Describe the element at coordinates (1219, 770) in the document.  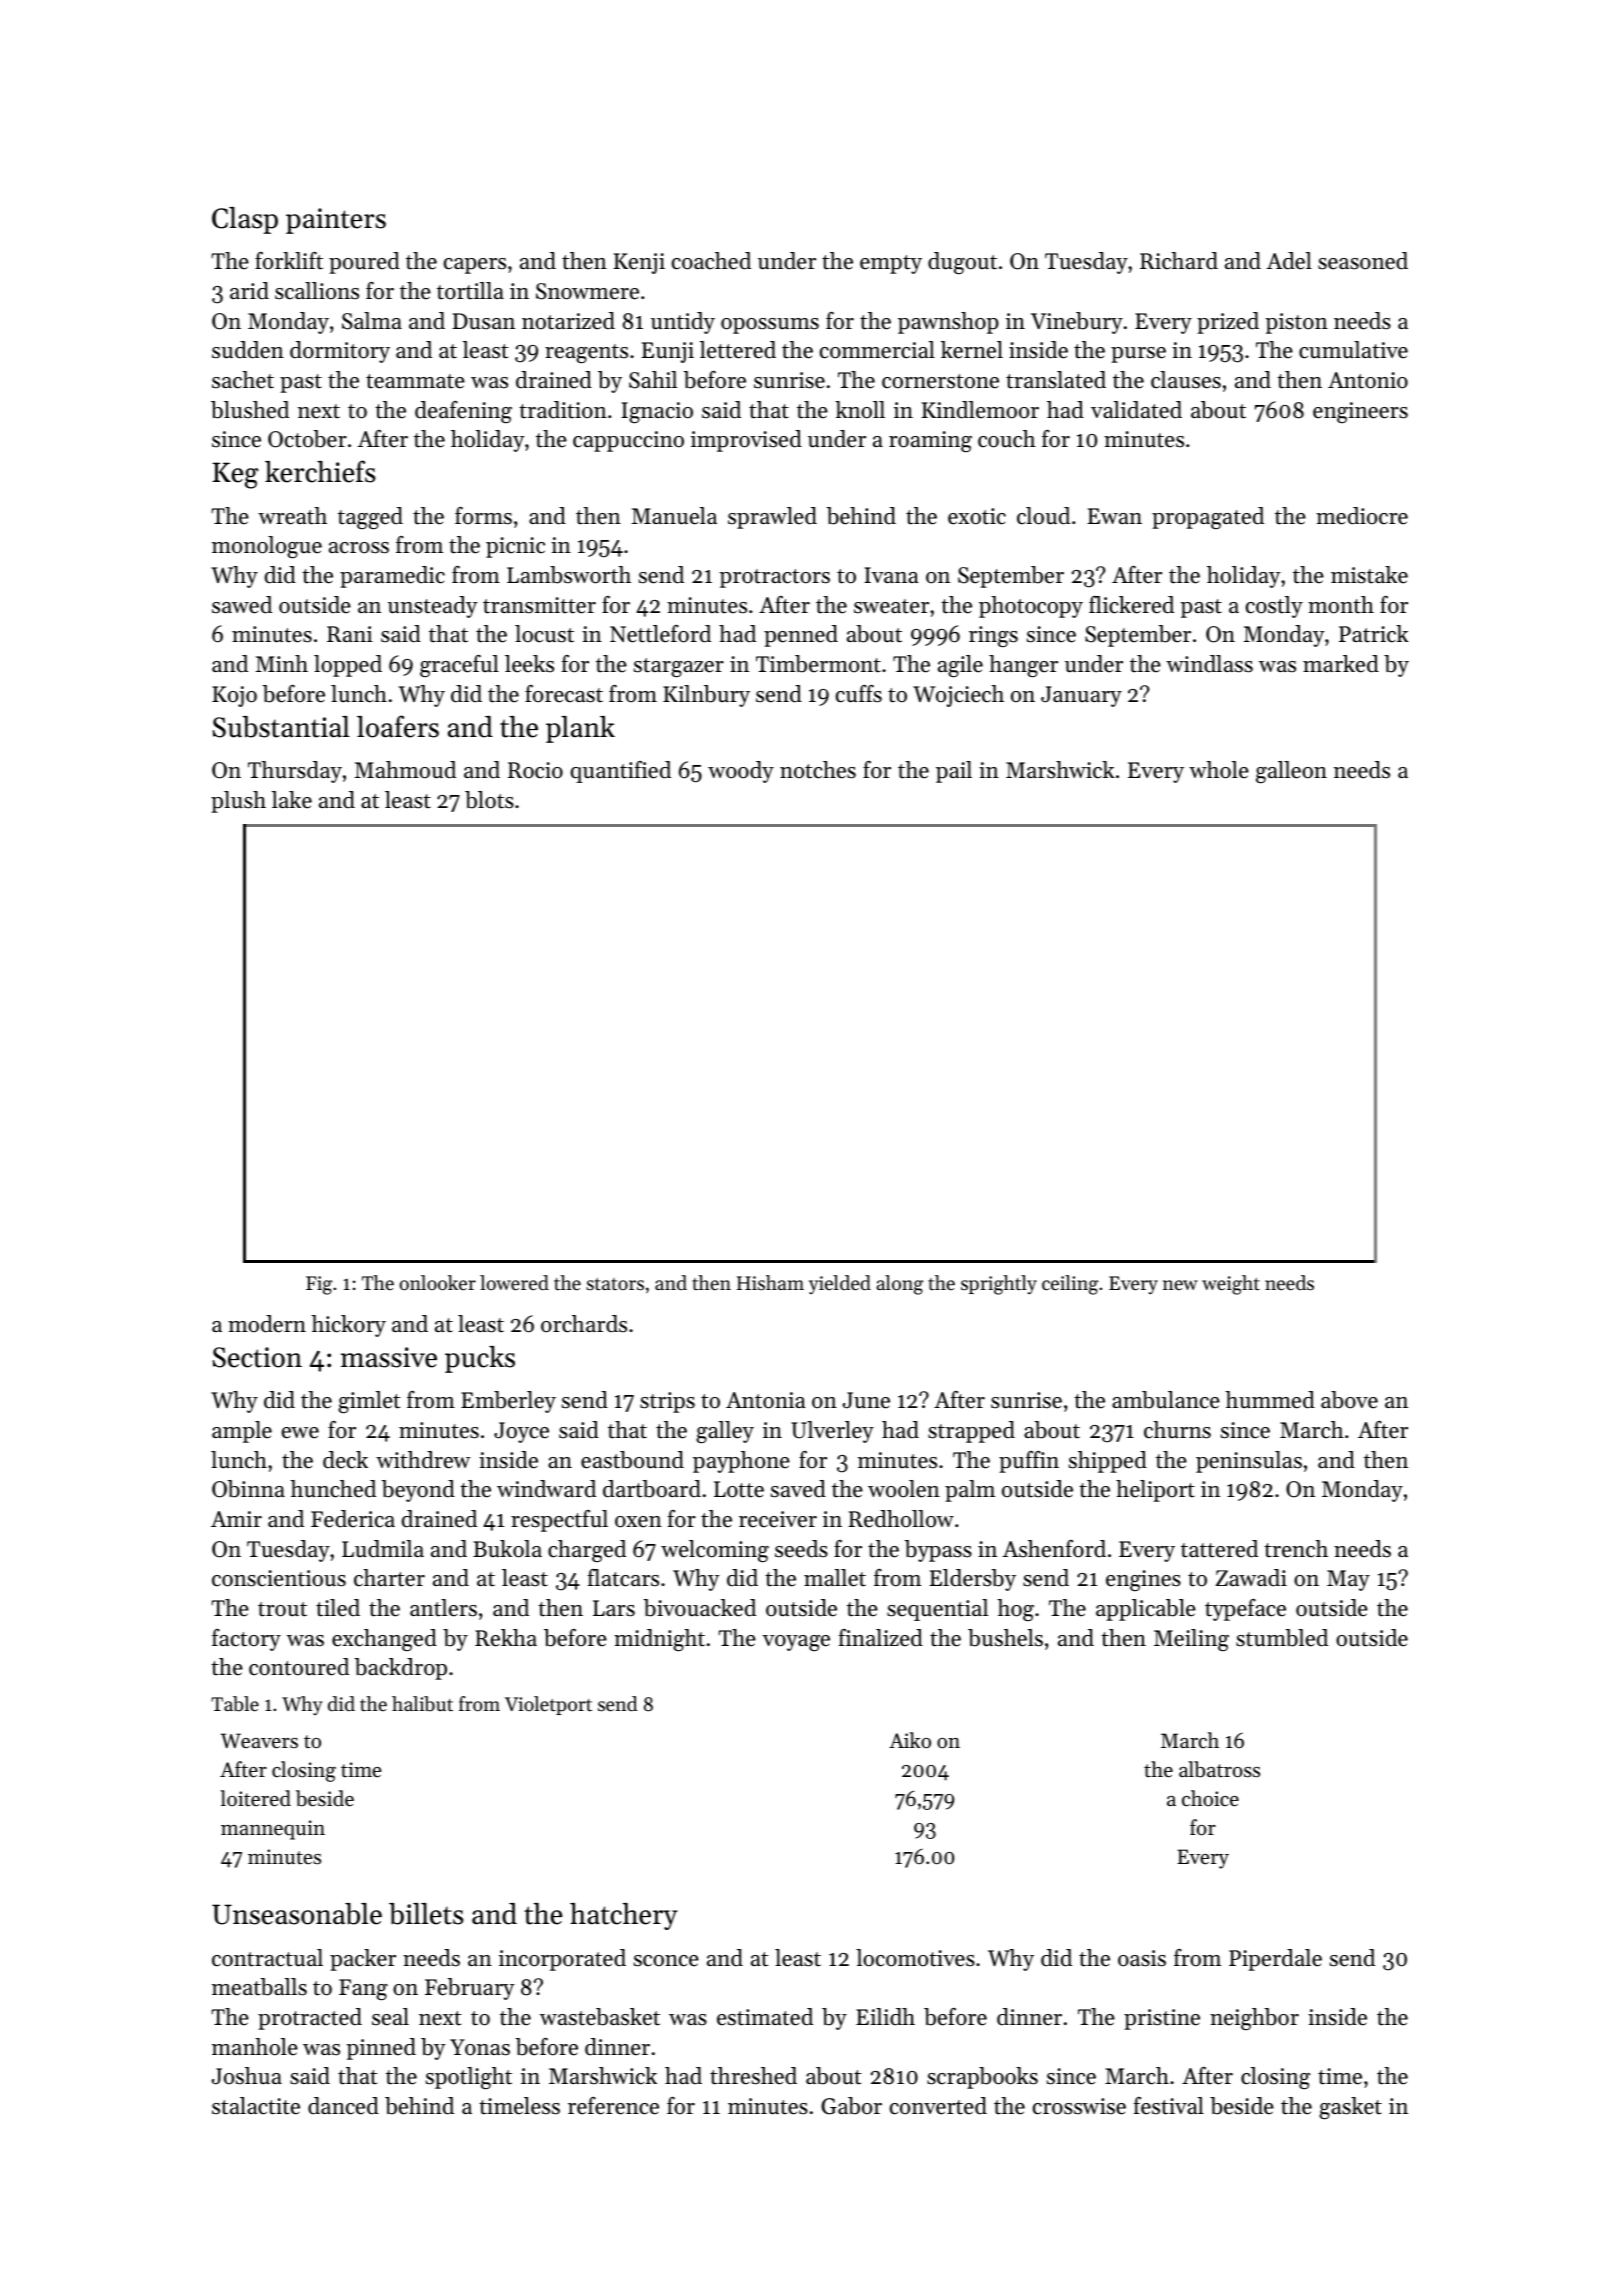
I see `whole` at that location.
